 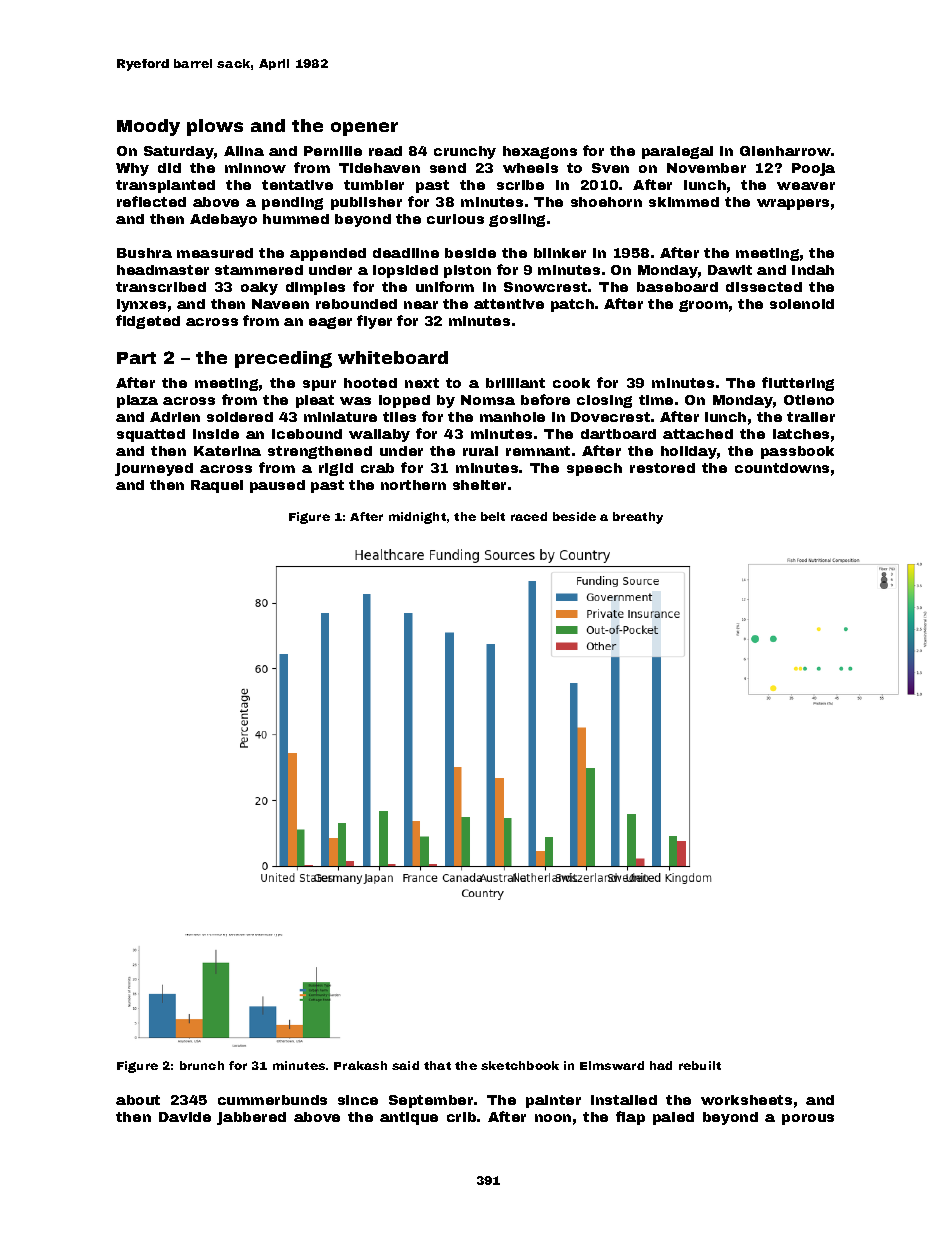 What do you see at coordinates (151, 435) in the screenshot?
I see `squatted` at bounding box center [151, 435].
